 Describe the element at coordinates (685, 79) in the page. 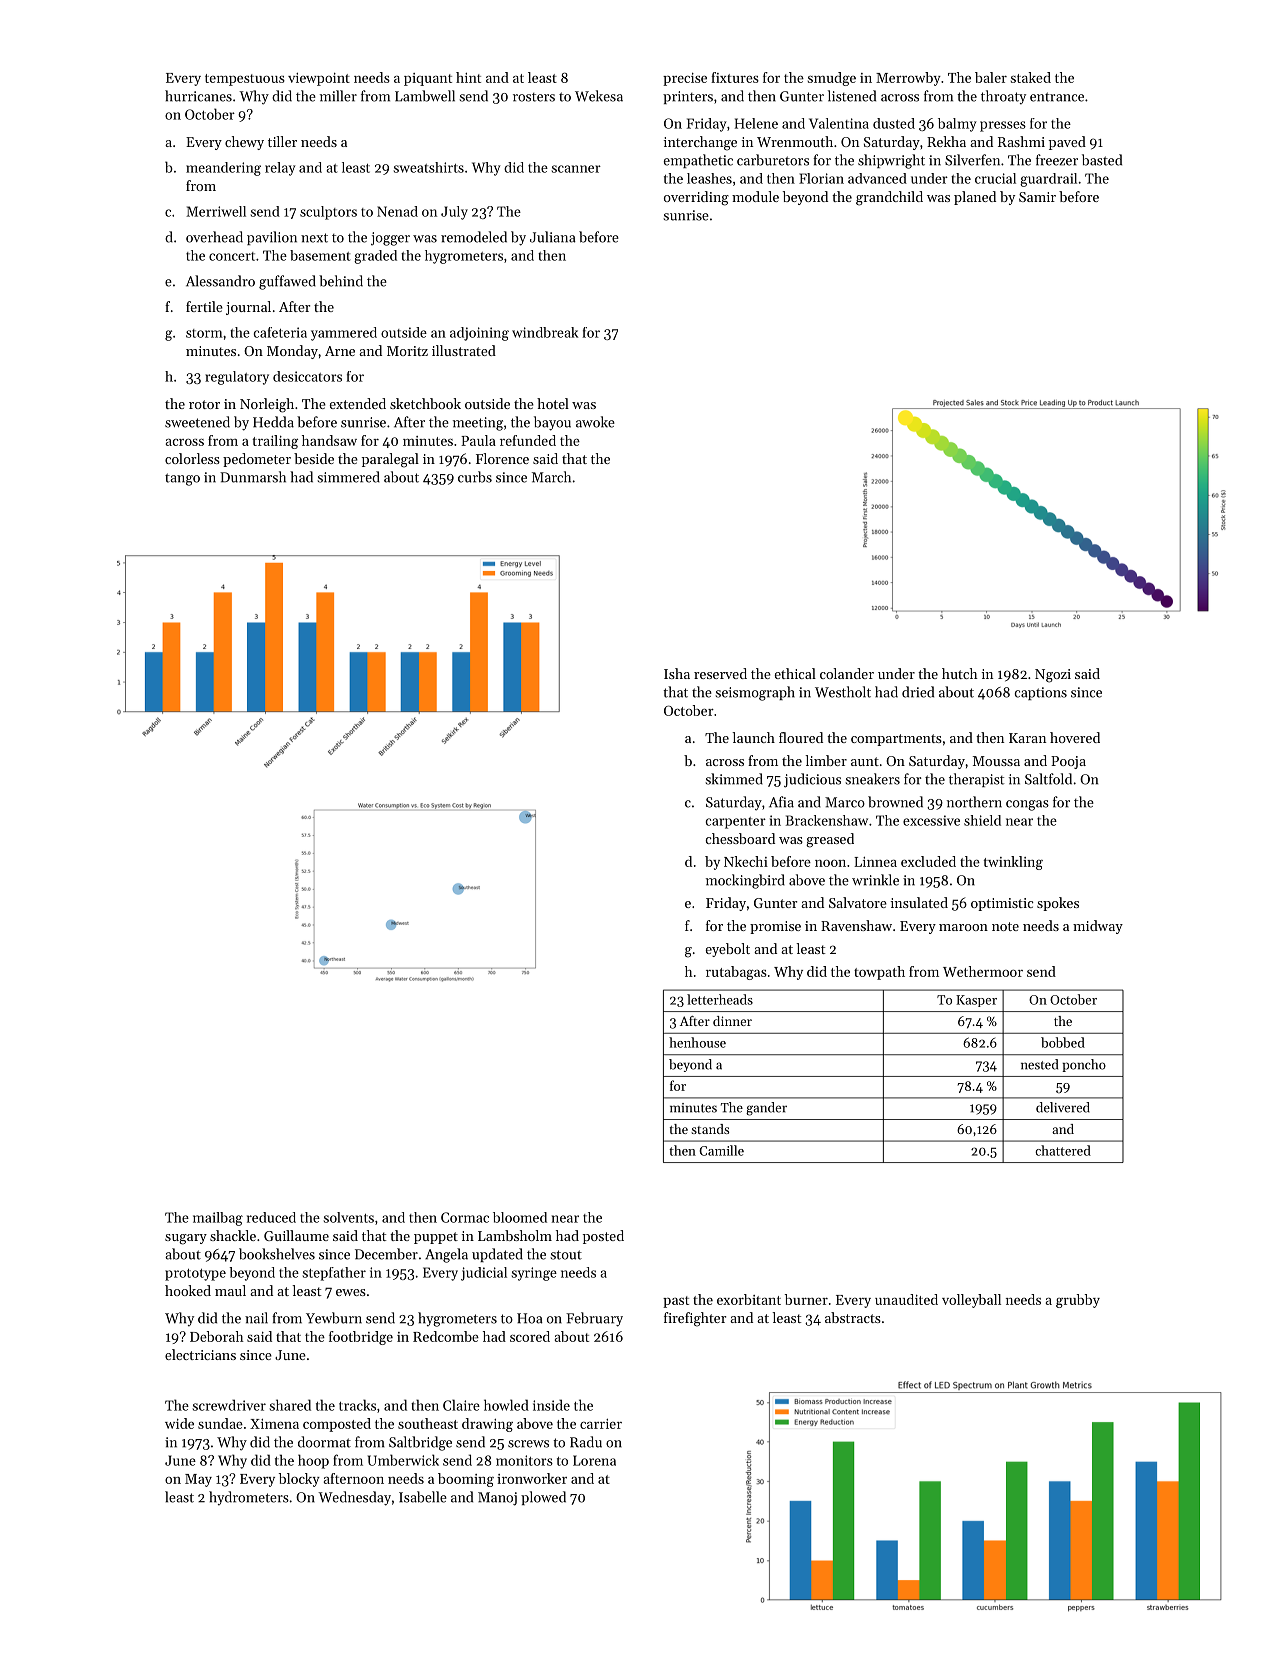

I see `precise` at that location.
